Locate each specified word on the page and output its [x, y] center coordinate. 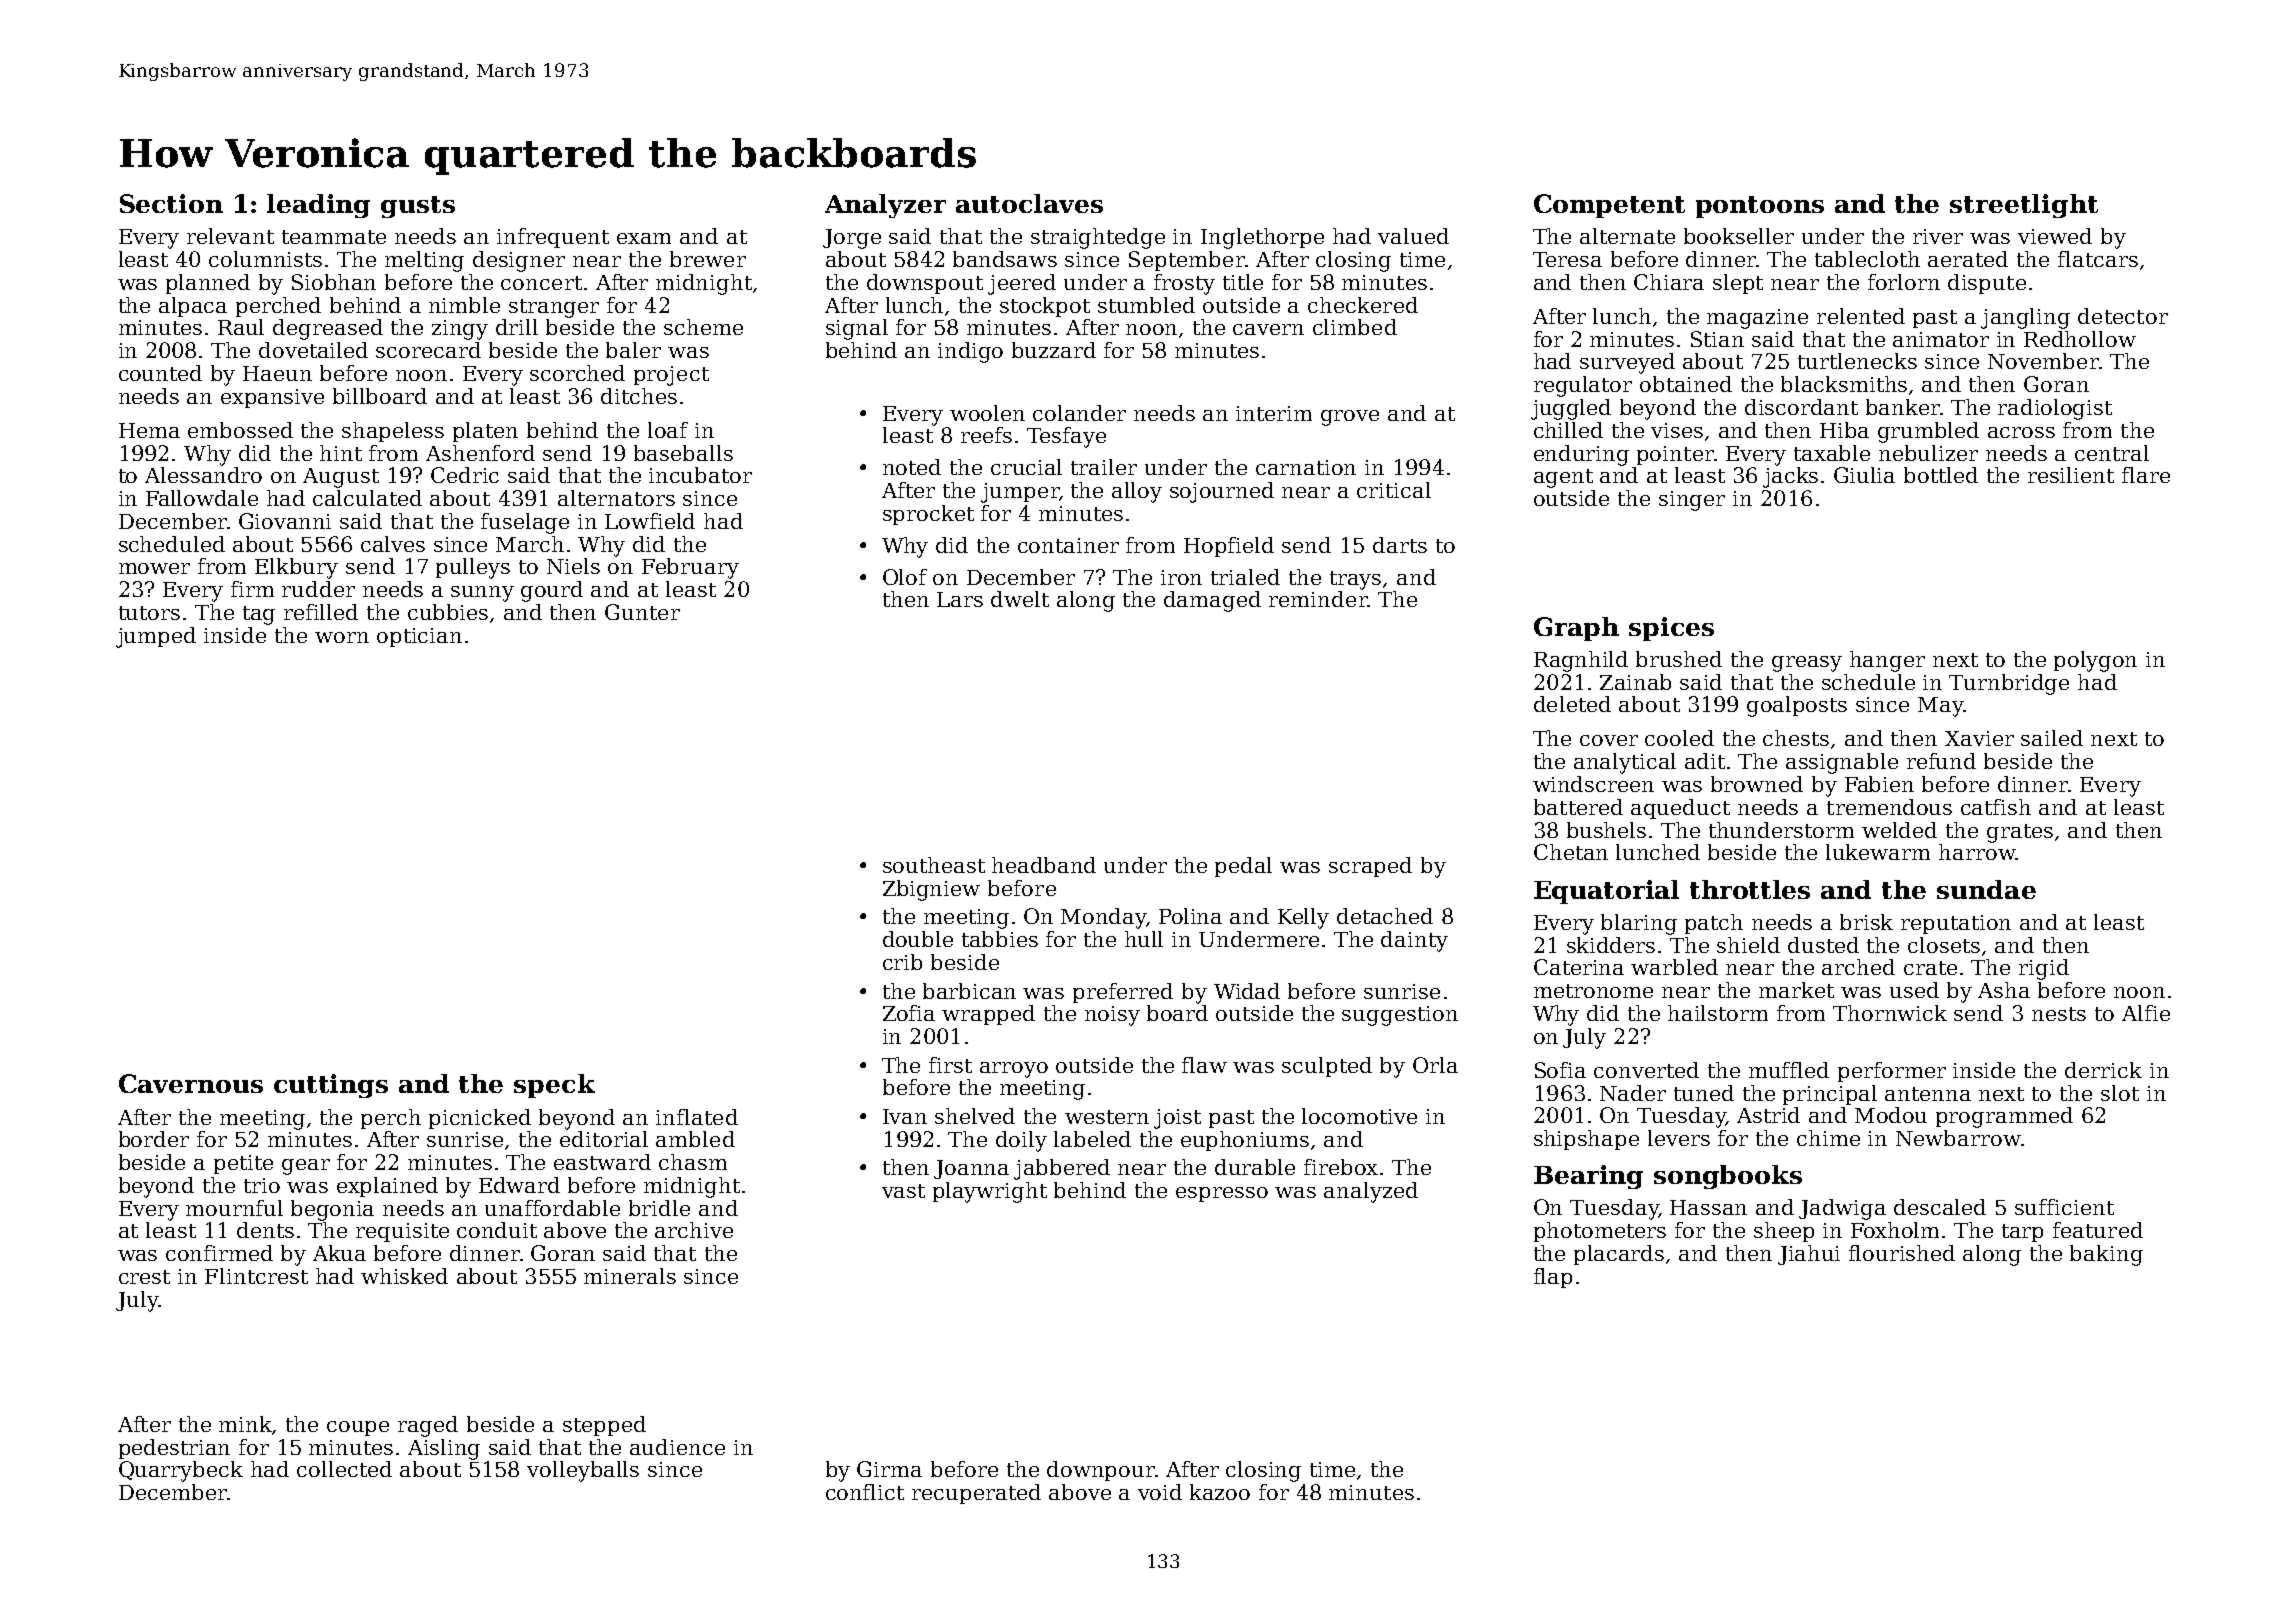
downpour [1101, 1471]
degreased [328, 329]
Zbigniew [931, 890]
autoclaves [1029, 203]
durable [1255, 1167]
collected [344, 1469]
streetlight [2024, 206]
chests [1796, 738]
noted [912, 467]
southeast [934, 865]
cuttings [331, 1086]
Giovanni [285, 521]
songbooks [1728, 1177]
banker [1903, 407]
